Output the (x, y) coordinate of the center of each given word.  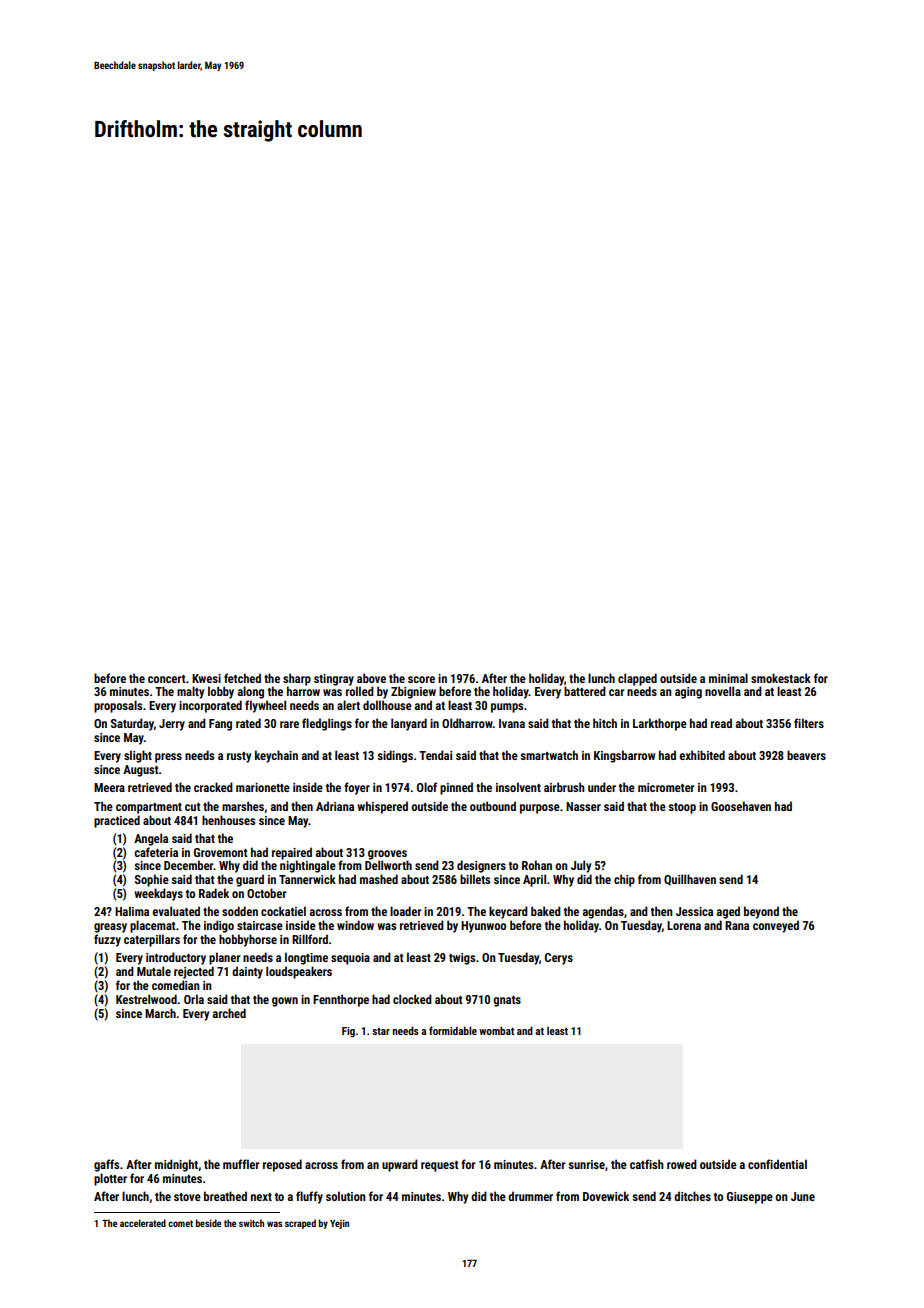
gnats (507, 1001)
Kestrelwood (146, 999)
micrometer (666, 787)
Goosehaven (741, 806)
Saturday (132, 724)
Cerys (559, 959)
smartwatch (549, 755)
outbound (493, 806)
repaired (292, 853)
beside (208, 1223)
